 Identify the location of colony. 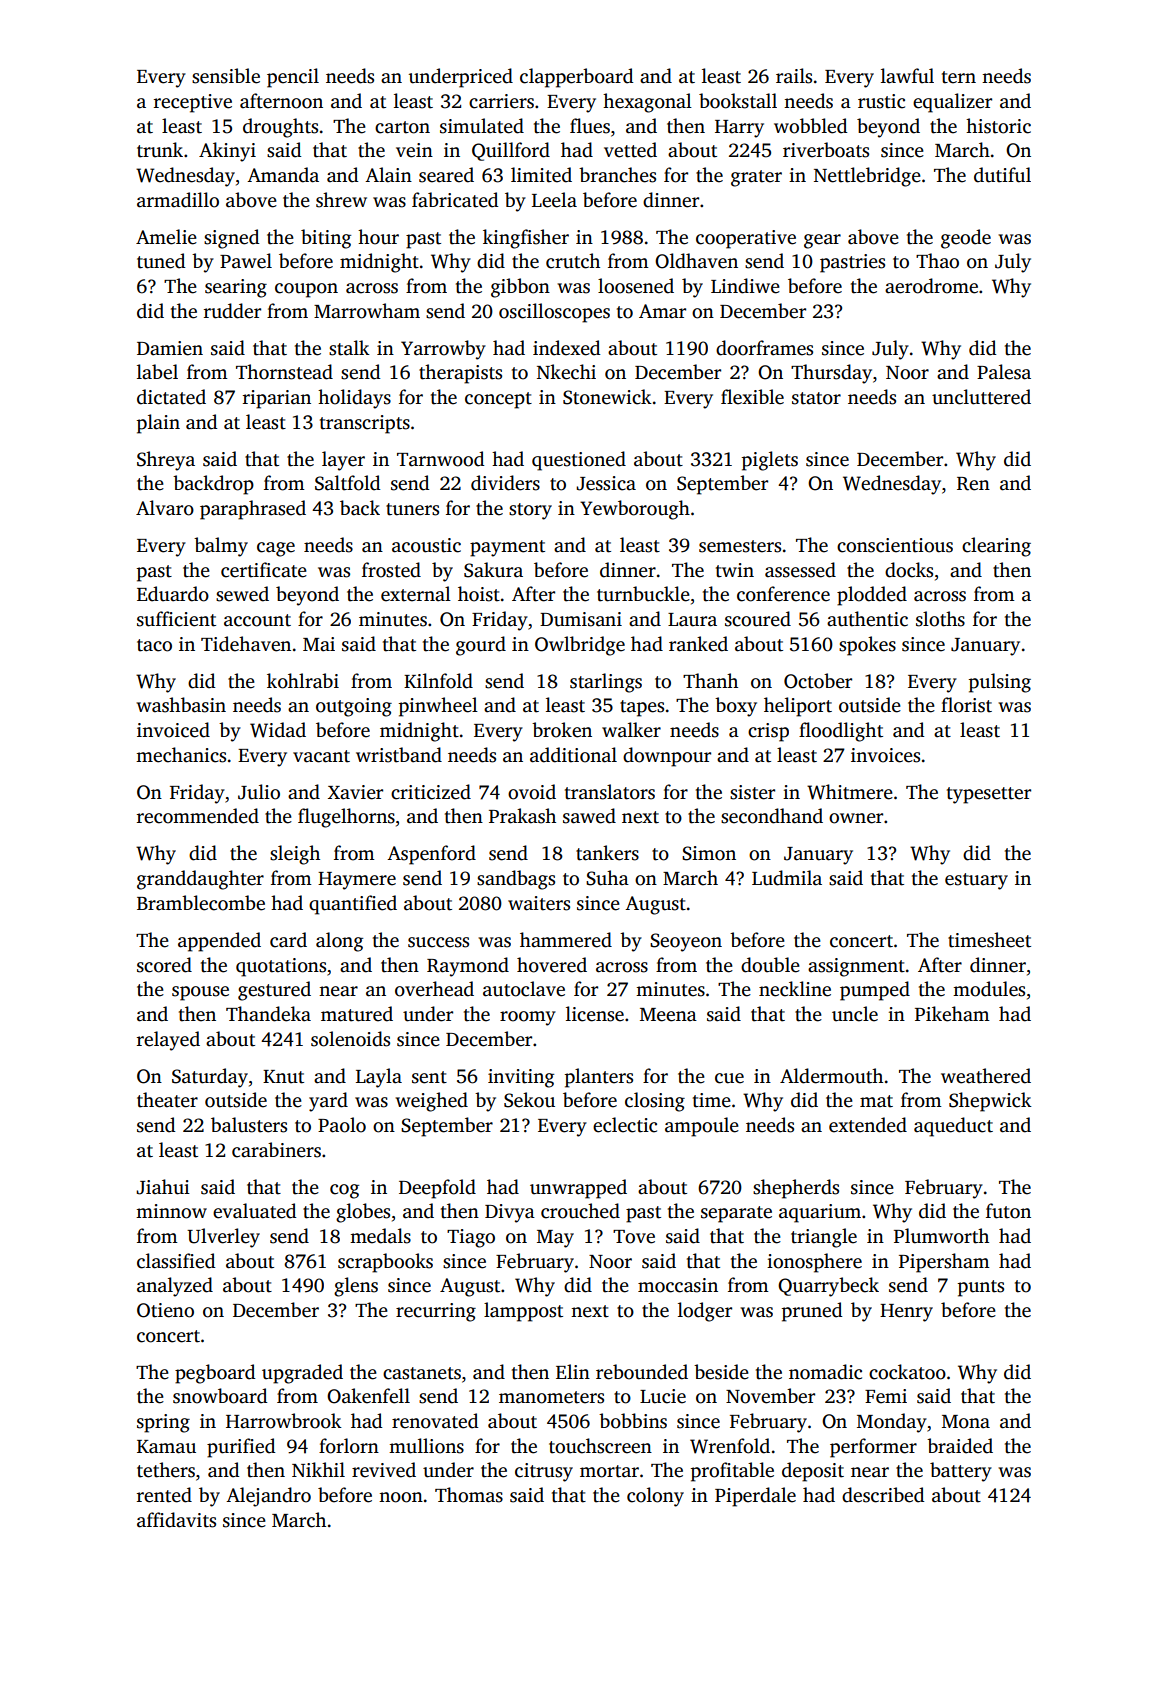
(655, 1497).
